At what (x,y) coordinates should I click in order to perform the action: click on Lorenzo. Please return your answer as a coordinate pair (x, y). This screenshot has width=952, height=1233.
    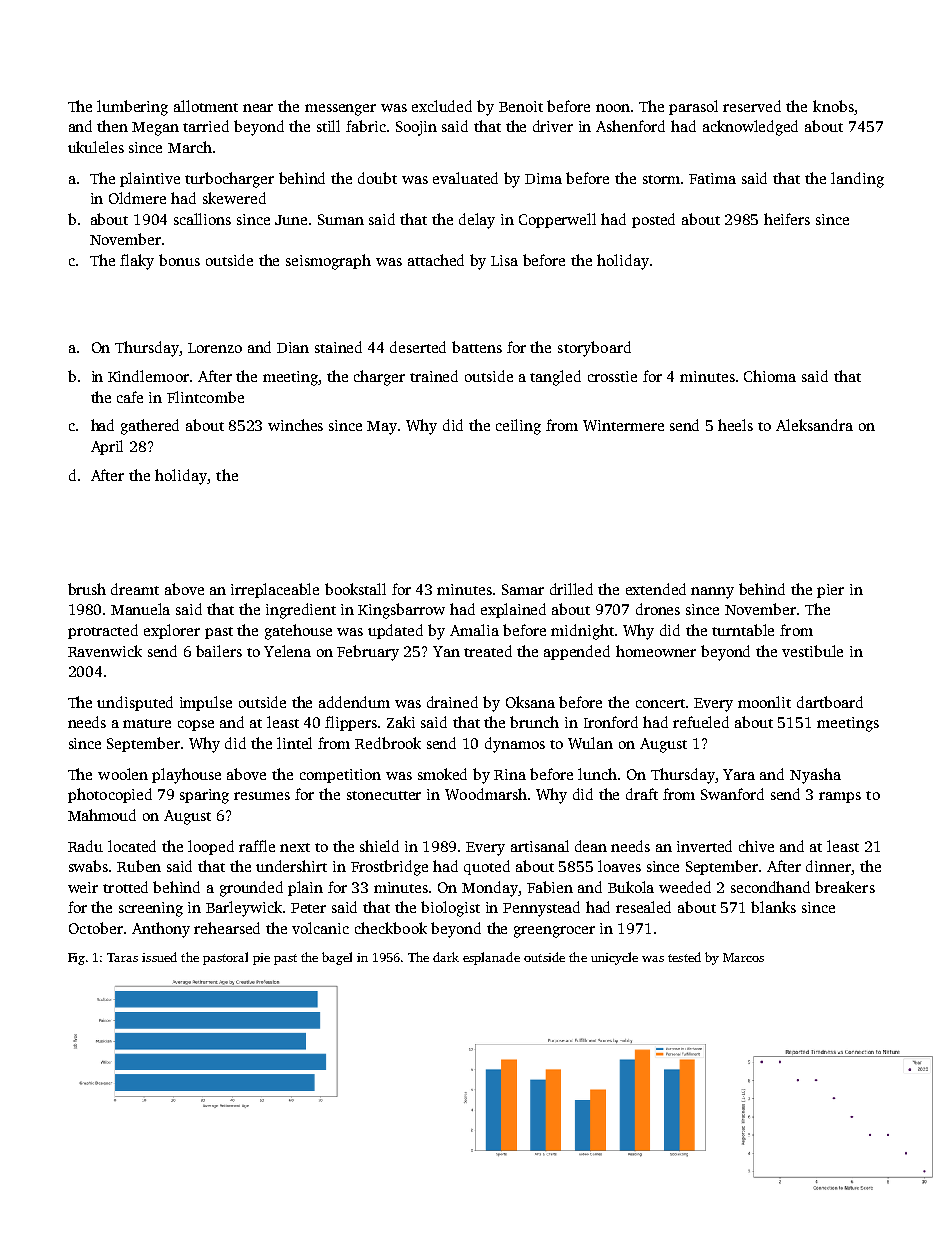
    Looking at the image, I should click on (215, 348).
